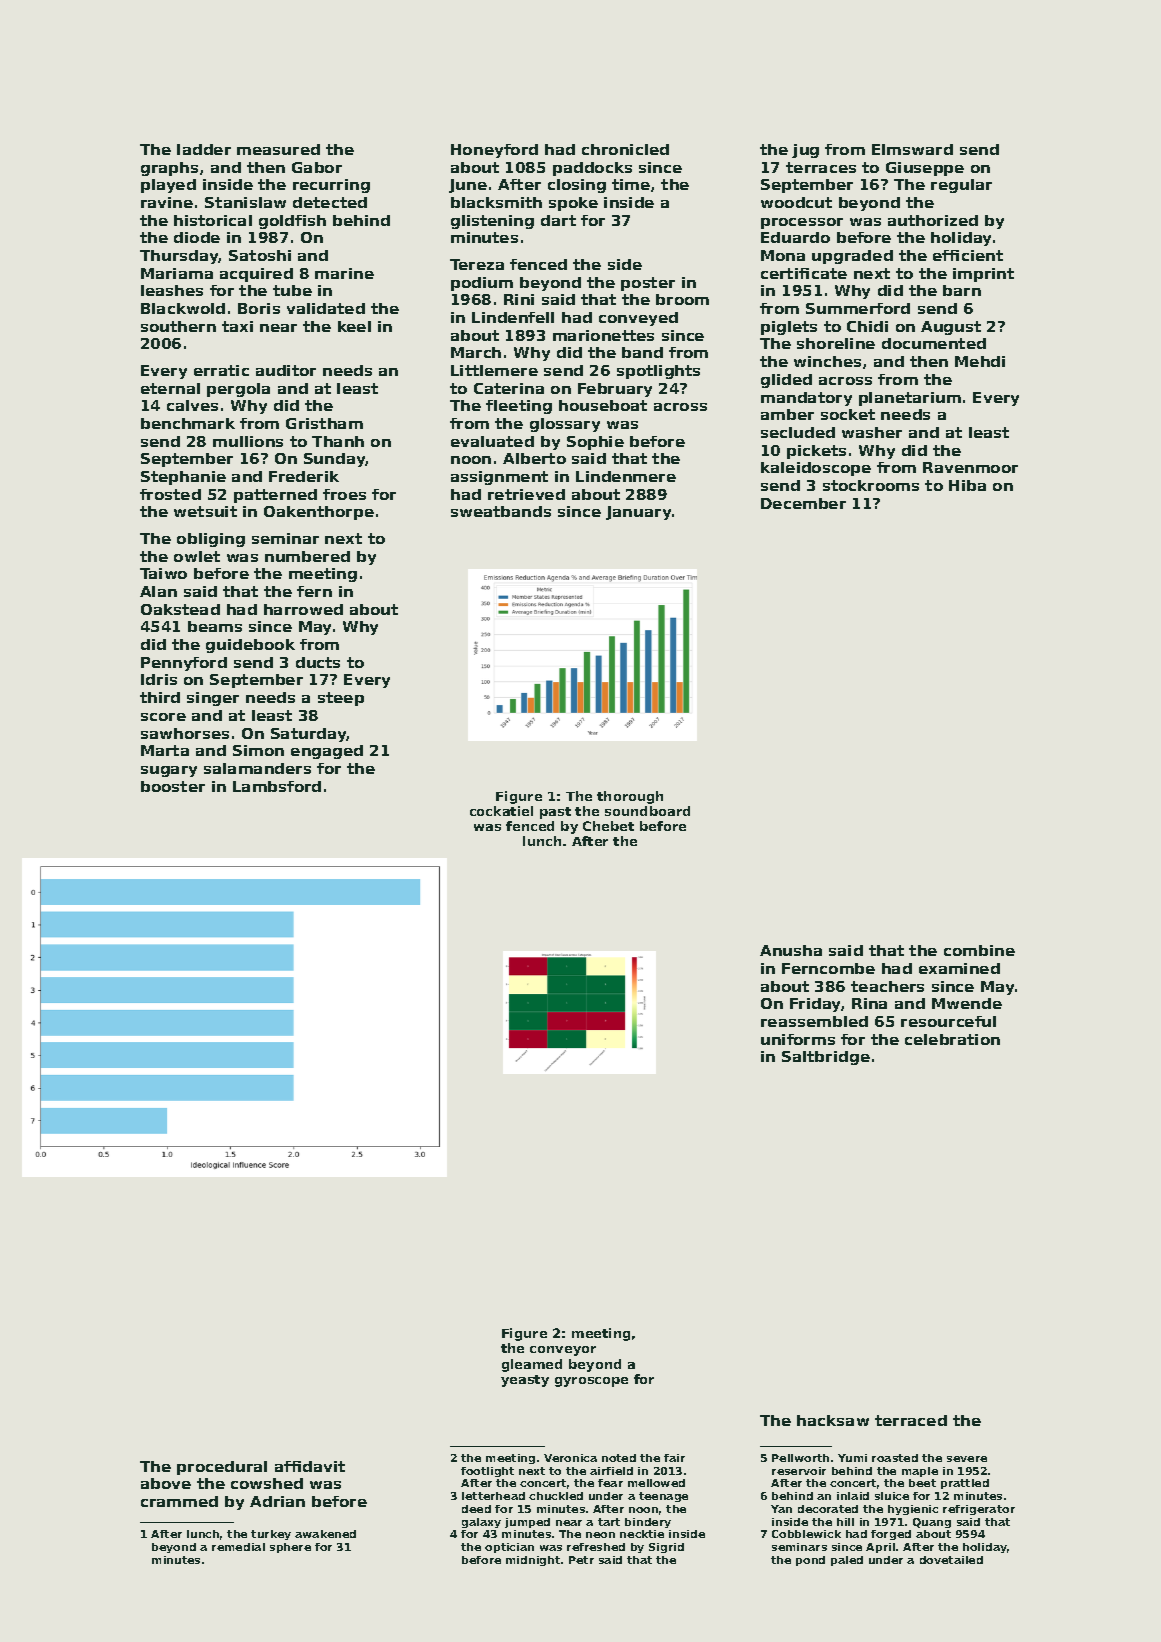  Describe the element at coordinates (912, 149) in the screenshot. I see `Elmsward` at that location.
